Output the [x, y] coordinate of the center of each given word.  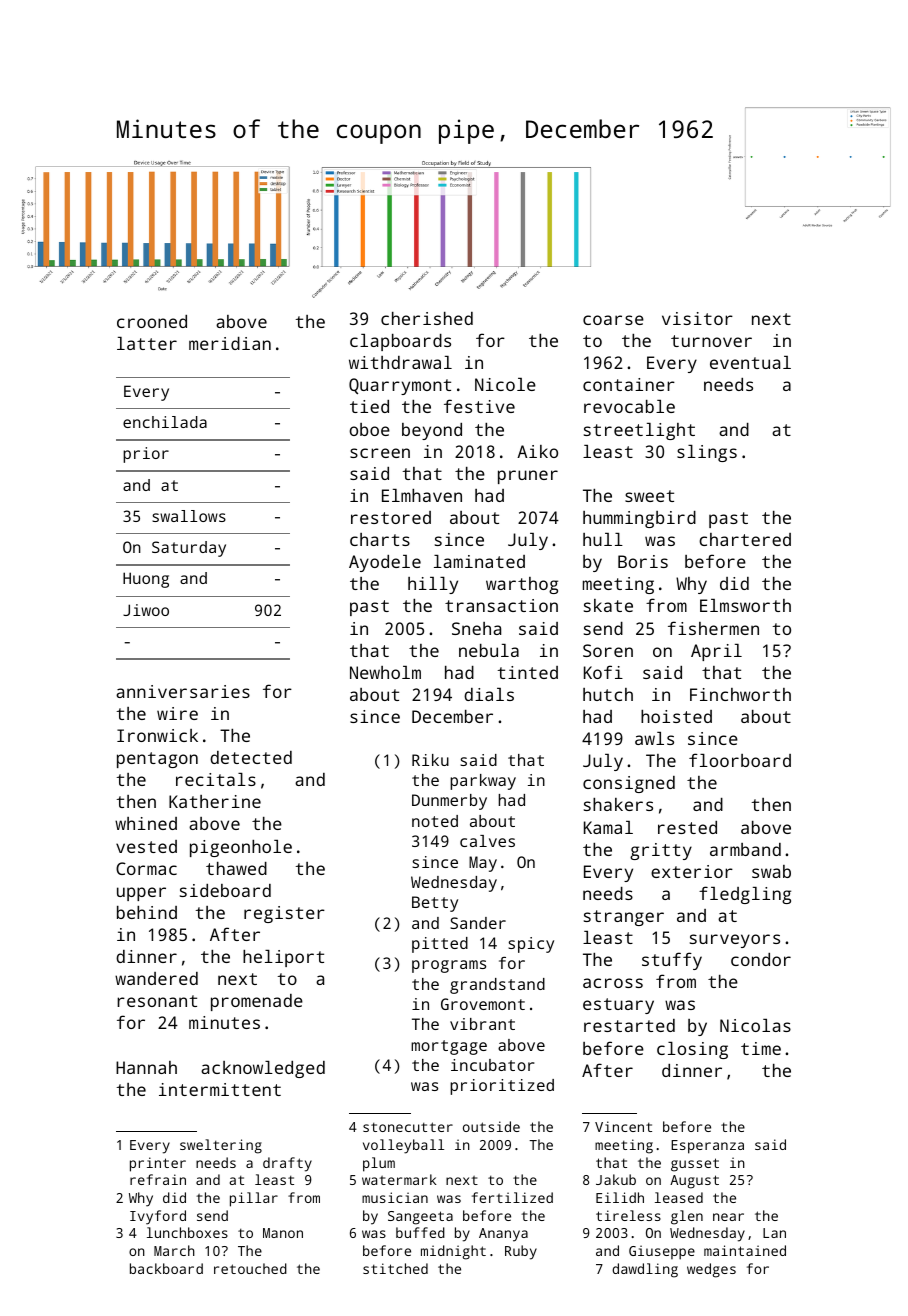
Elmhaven [422, 495]
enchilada [165, 422]
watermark [399, 1179]
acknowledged [263, 1069]
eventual [750, 362]
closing [692, 1050]
